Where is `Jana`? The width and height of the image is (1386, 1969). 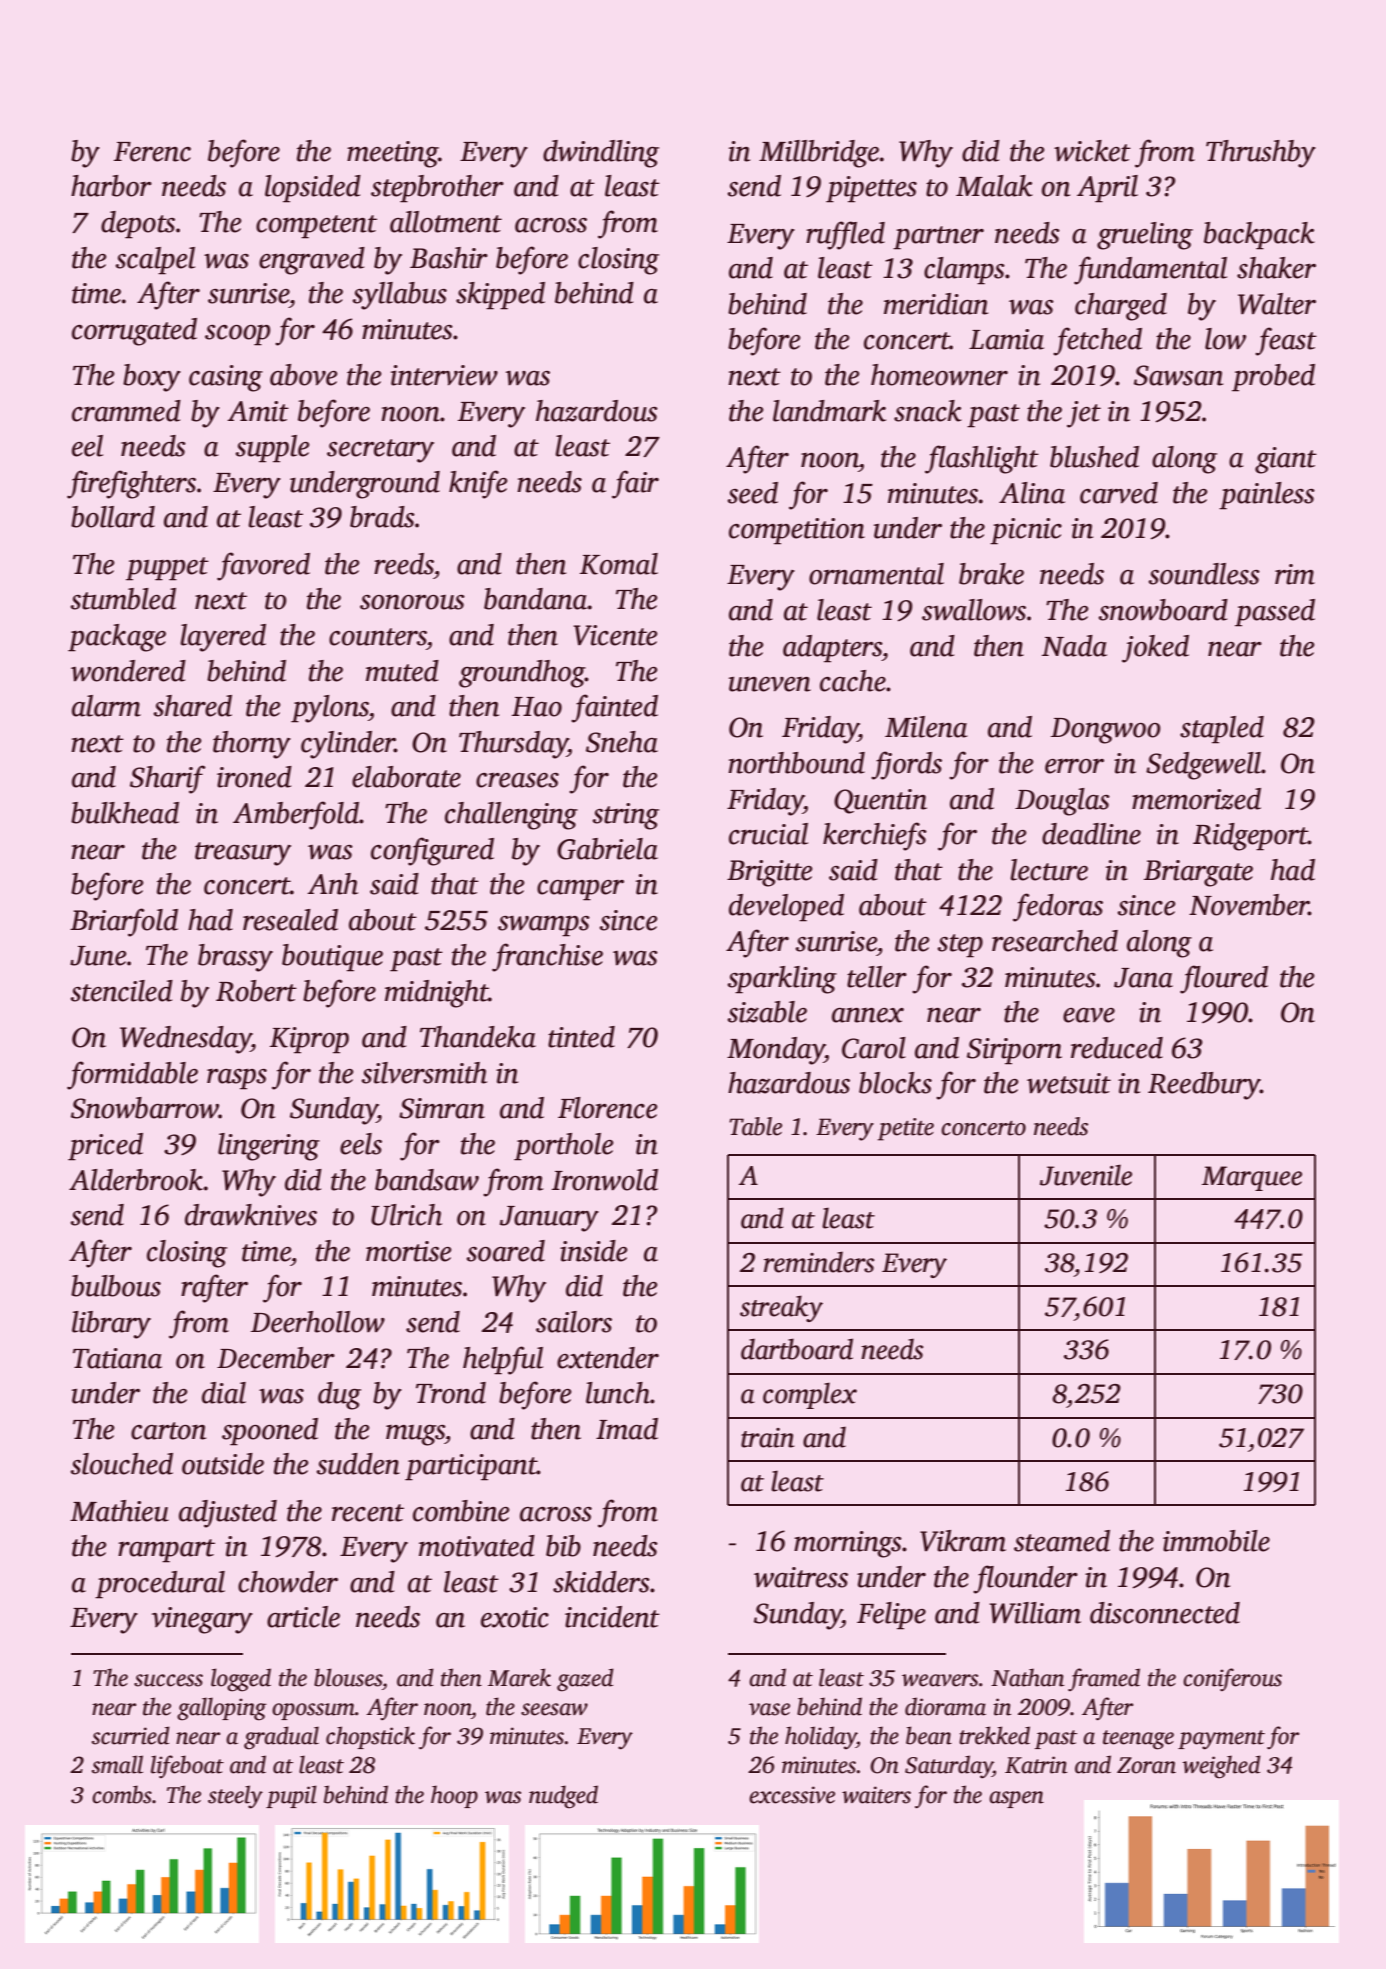 Jana is located at coordinates (1143, 978).
